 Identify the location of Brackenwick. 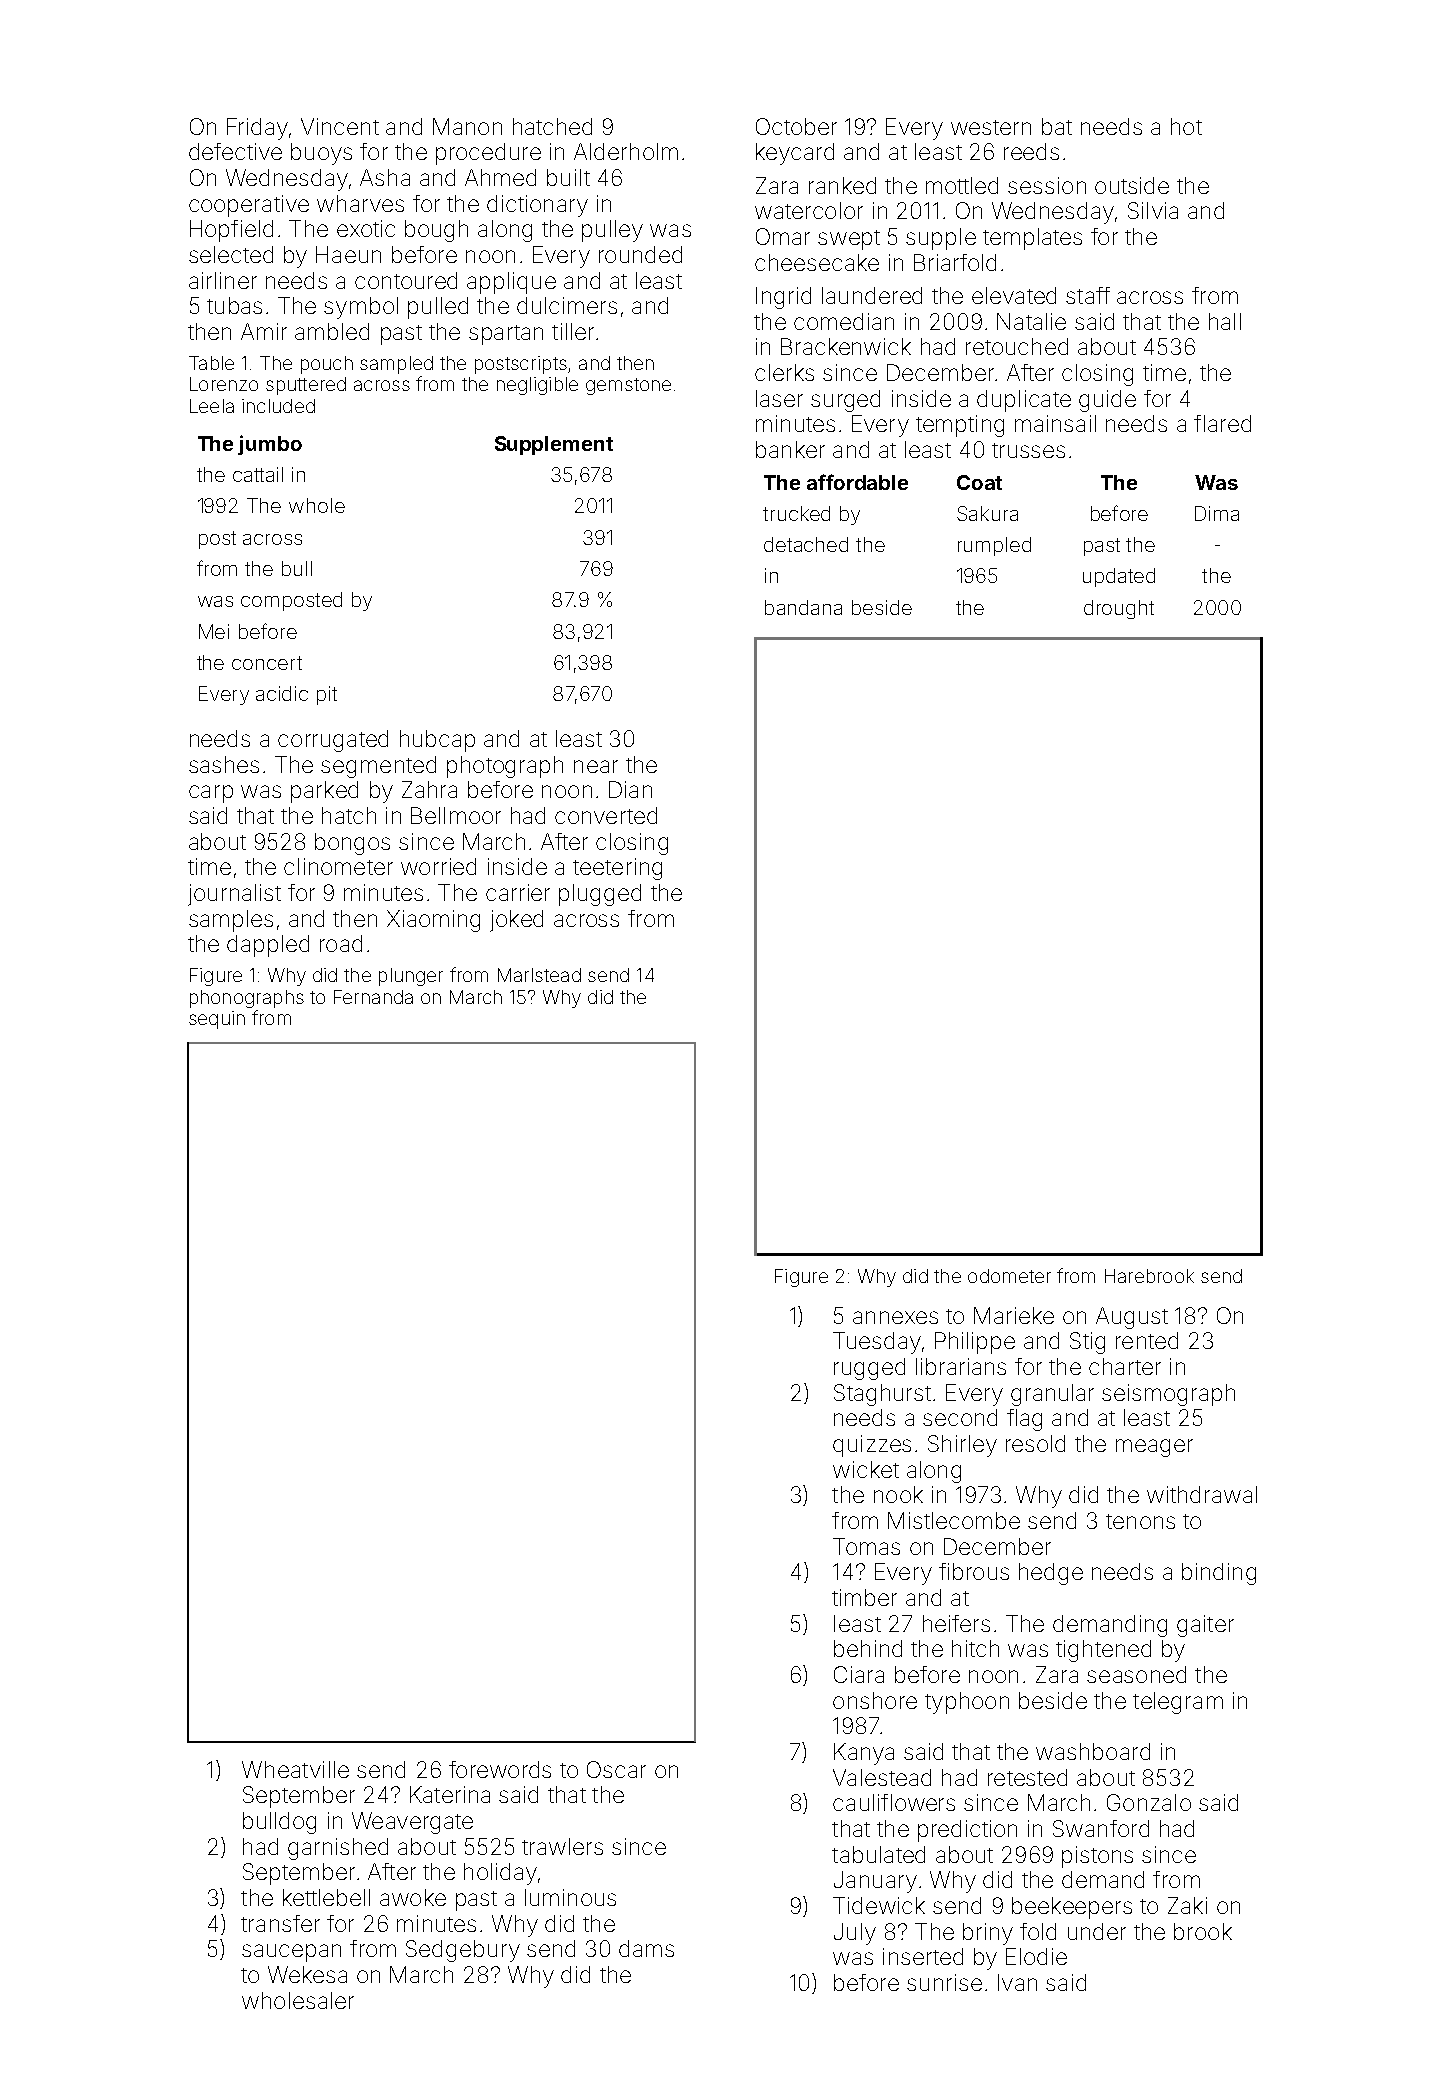
(846, 346).
